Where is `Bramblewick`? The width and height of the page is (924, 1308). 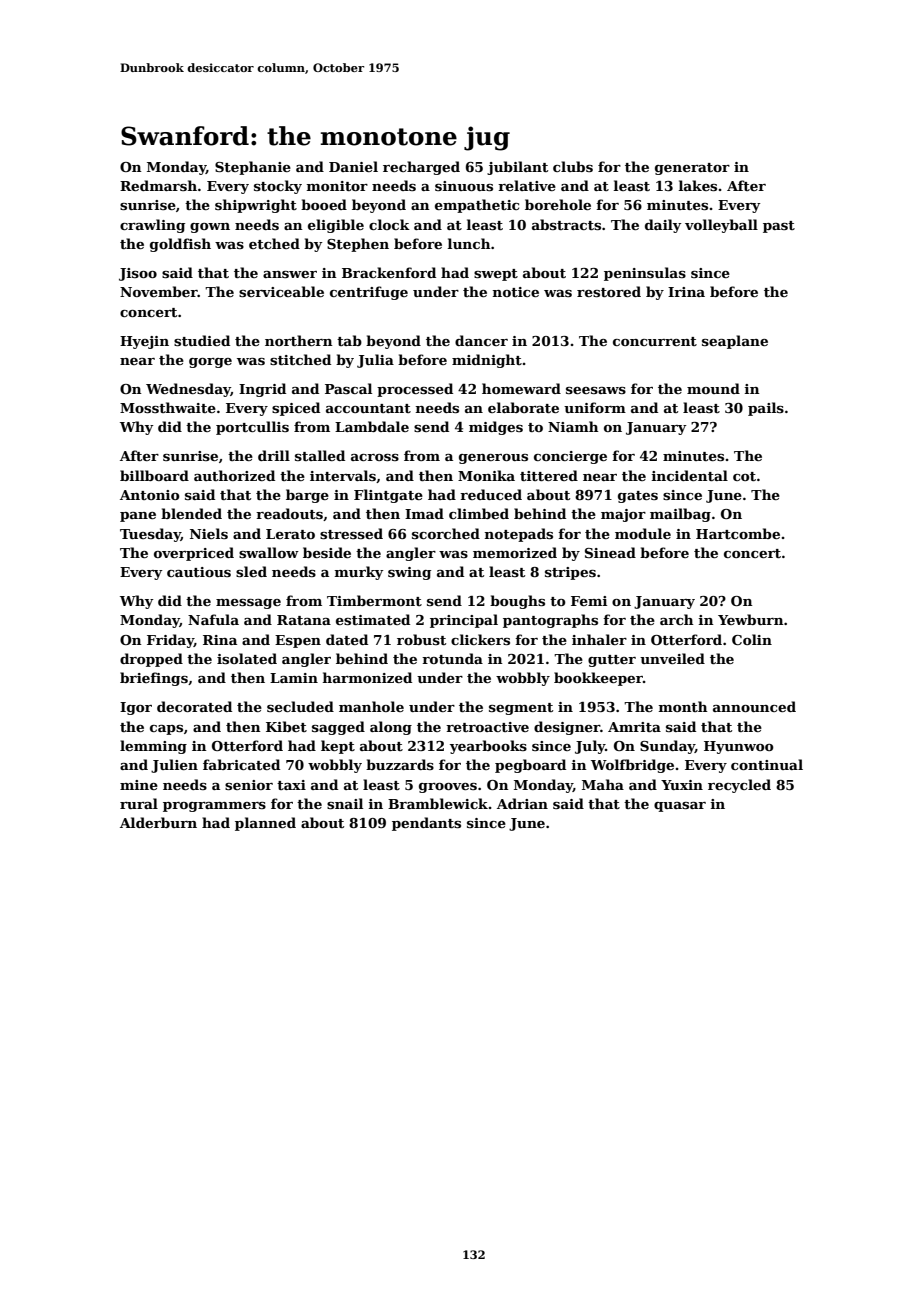
Bramblewick is located at coordinates (438, 803).
